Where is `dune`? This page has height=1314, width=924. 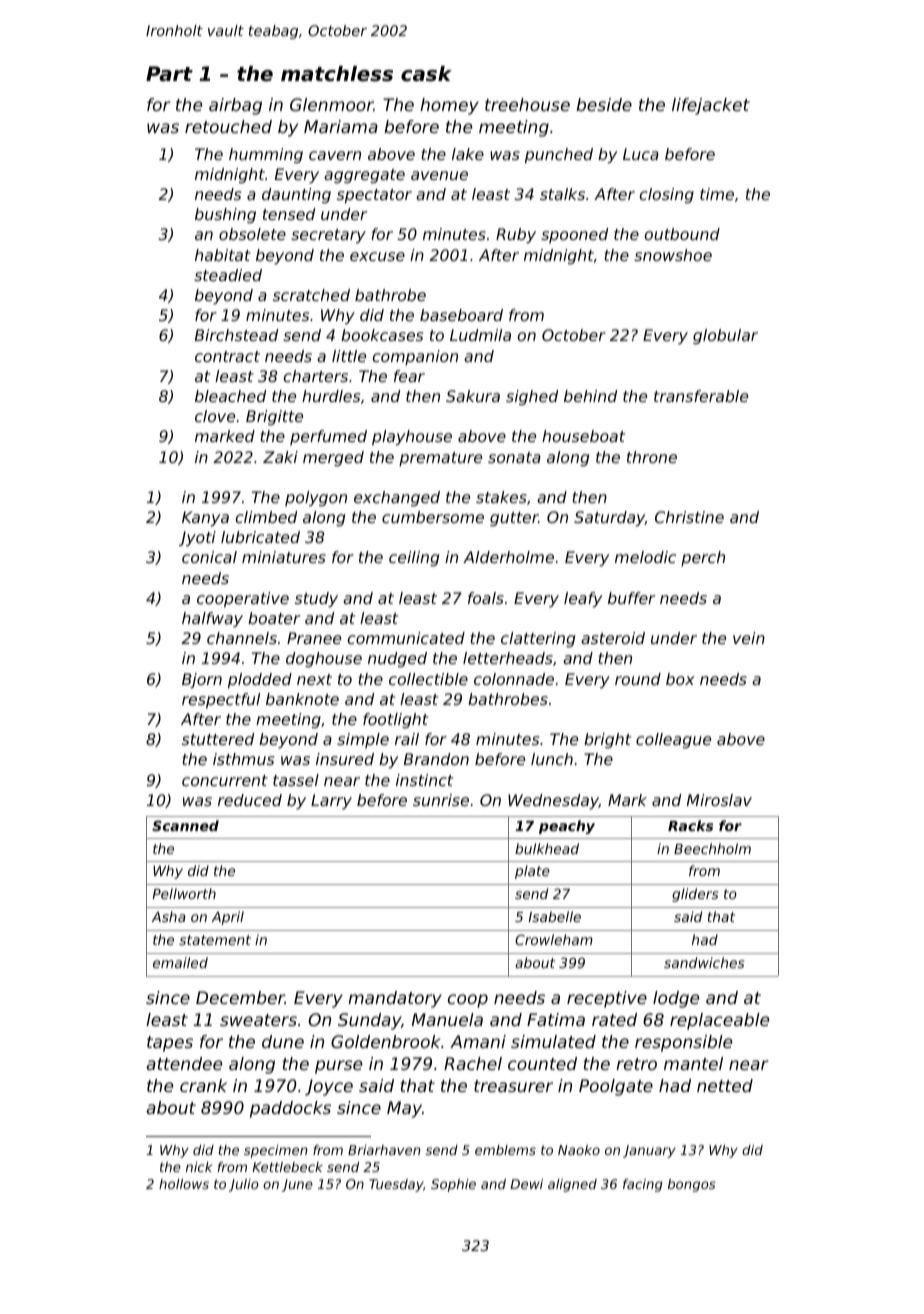 dune is located at coordinates (283, 1041).
